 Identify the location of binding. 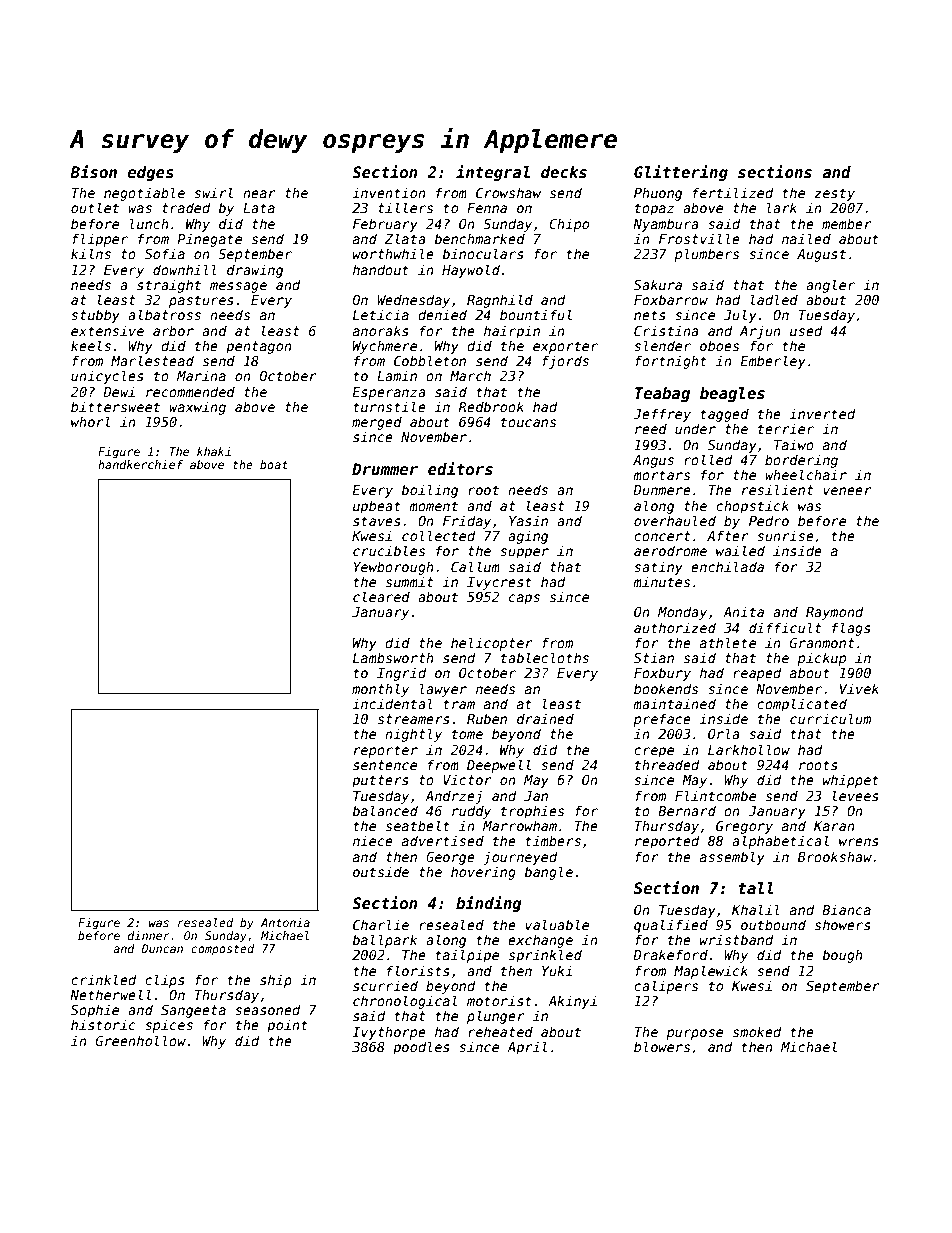
(489, 904).
